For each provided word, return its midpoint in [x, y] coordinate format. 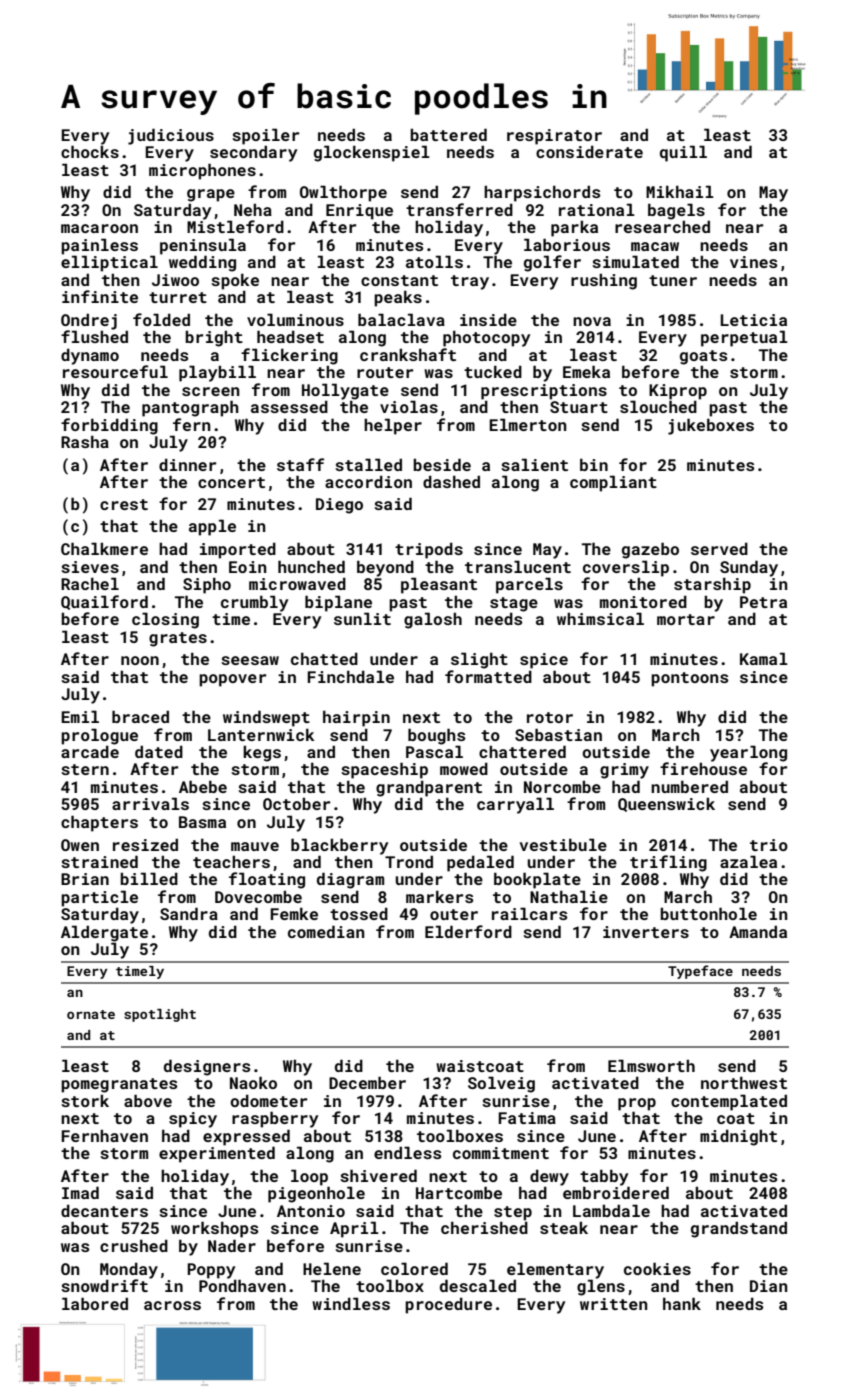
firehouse [703, 768]
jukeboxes [711, 426]
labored [95, 1303]
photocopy [486, 338]
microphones [202, 171]
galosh [433, 620]
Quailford [104, 602]
